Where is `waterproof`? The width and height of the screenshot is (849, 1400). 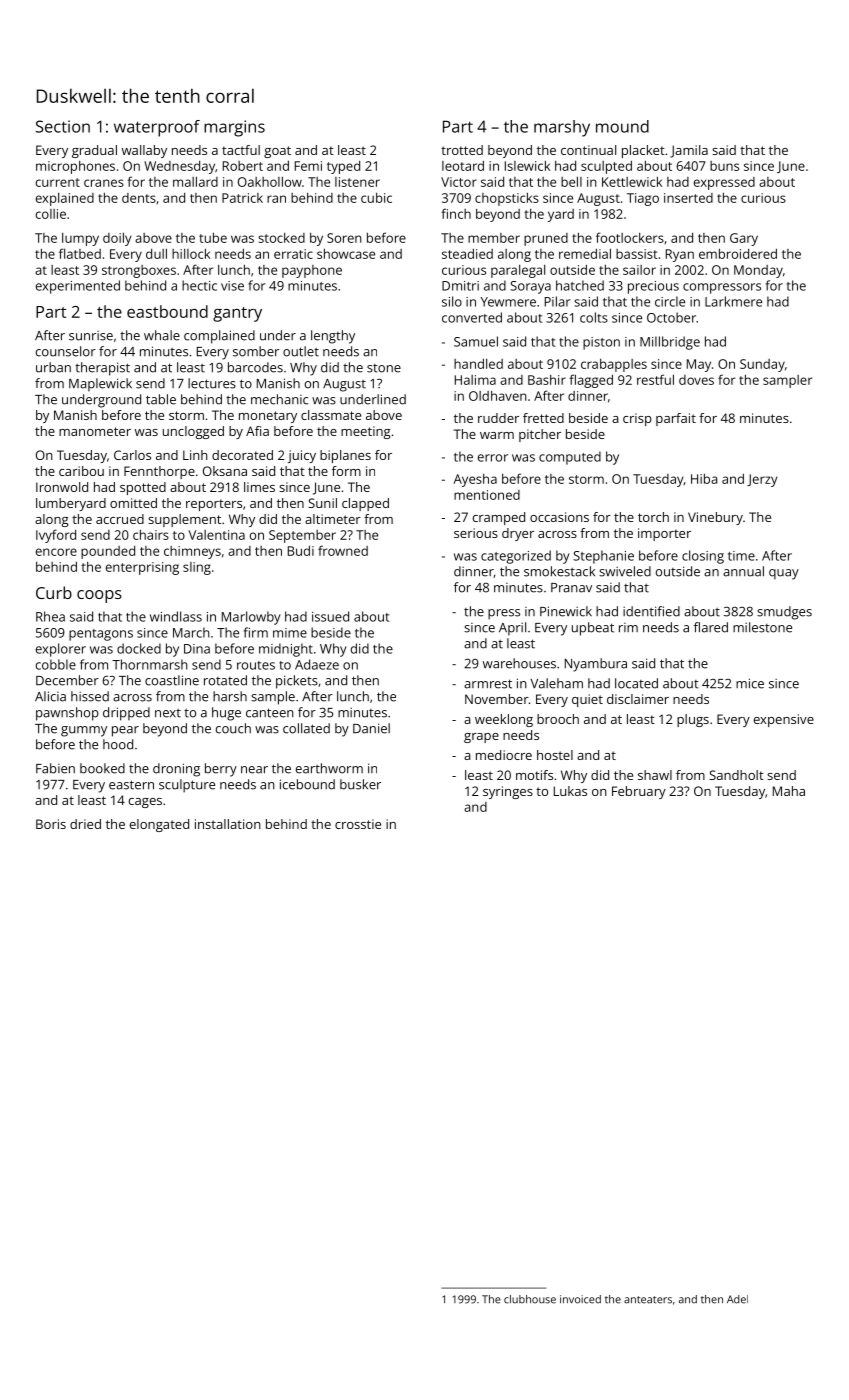
waterproof is located at coordinates (157, 128).
